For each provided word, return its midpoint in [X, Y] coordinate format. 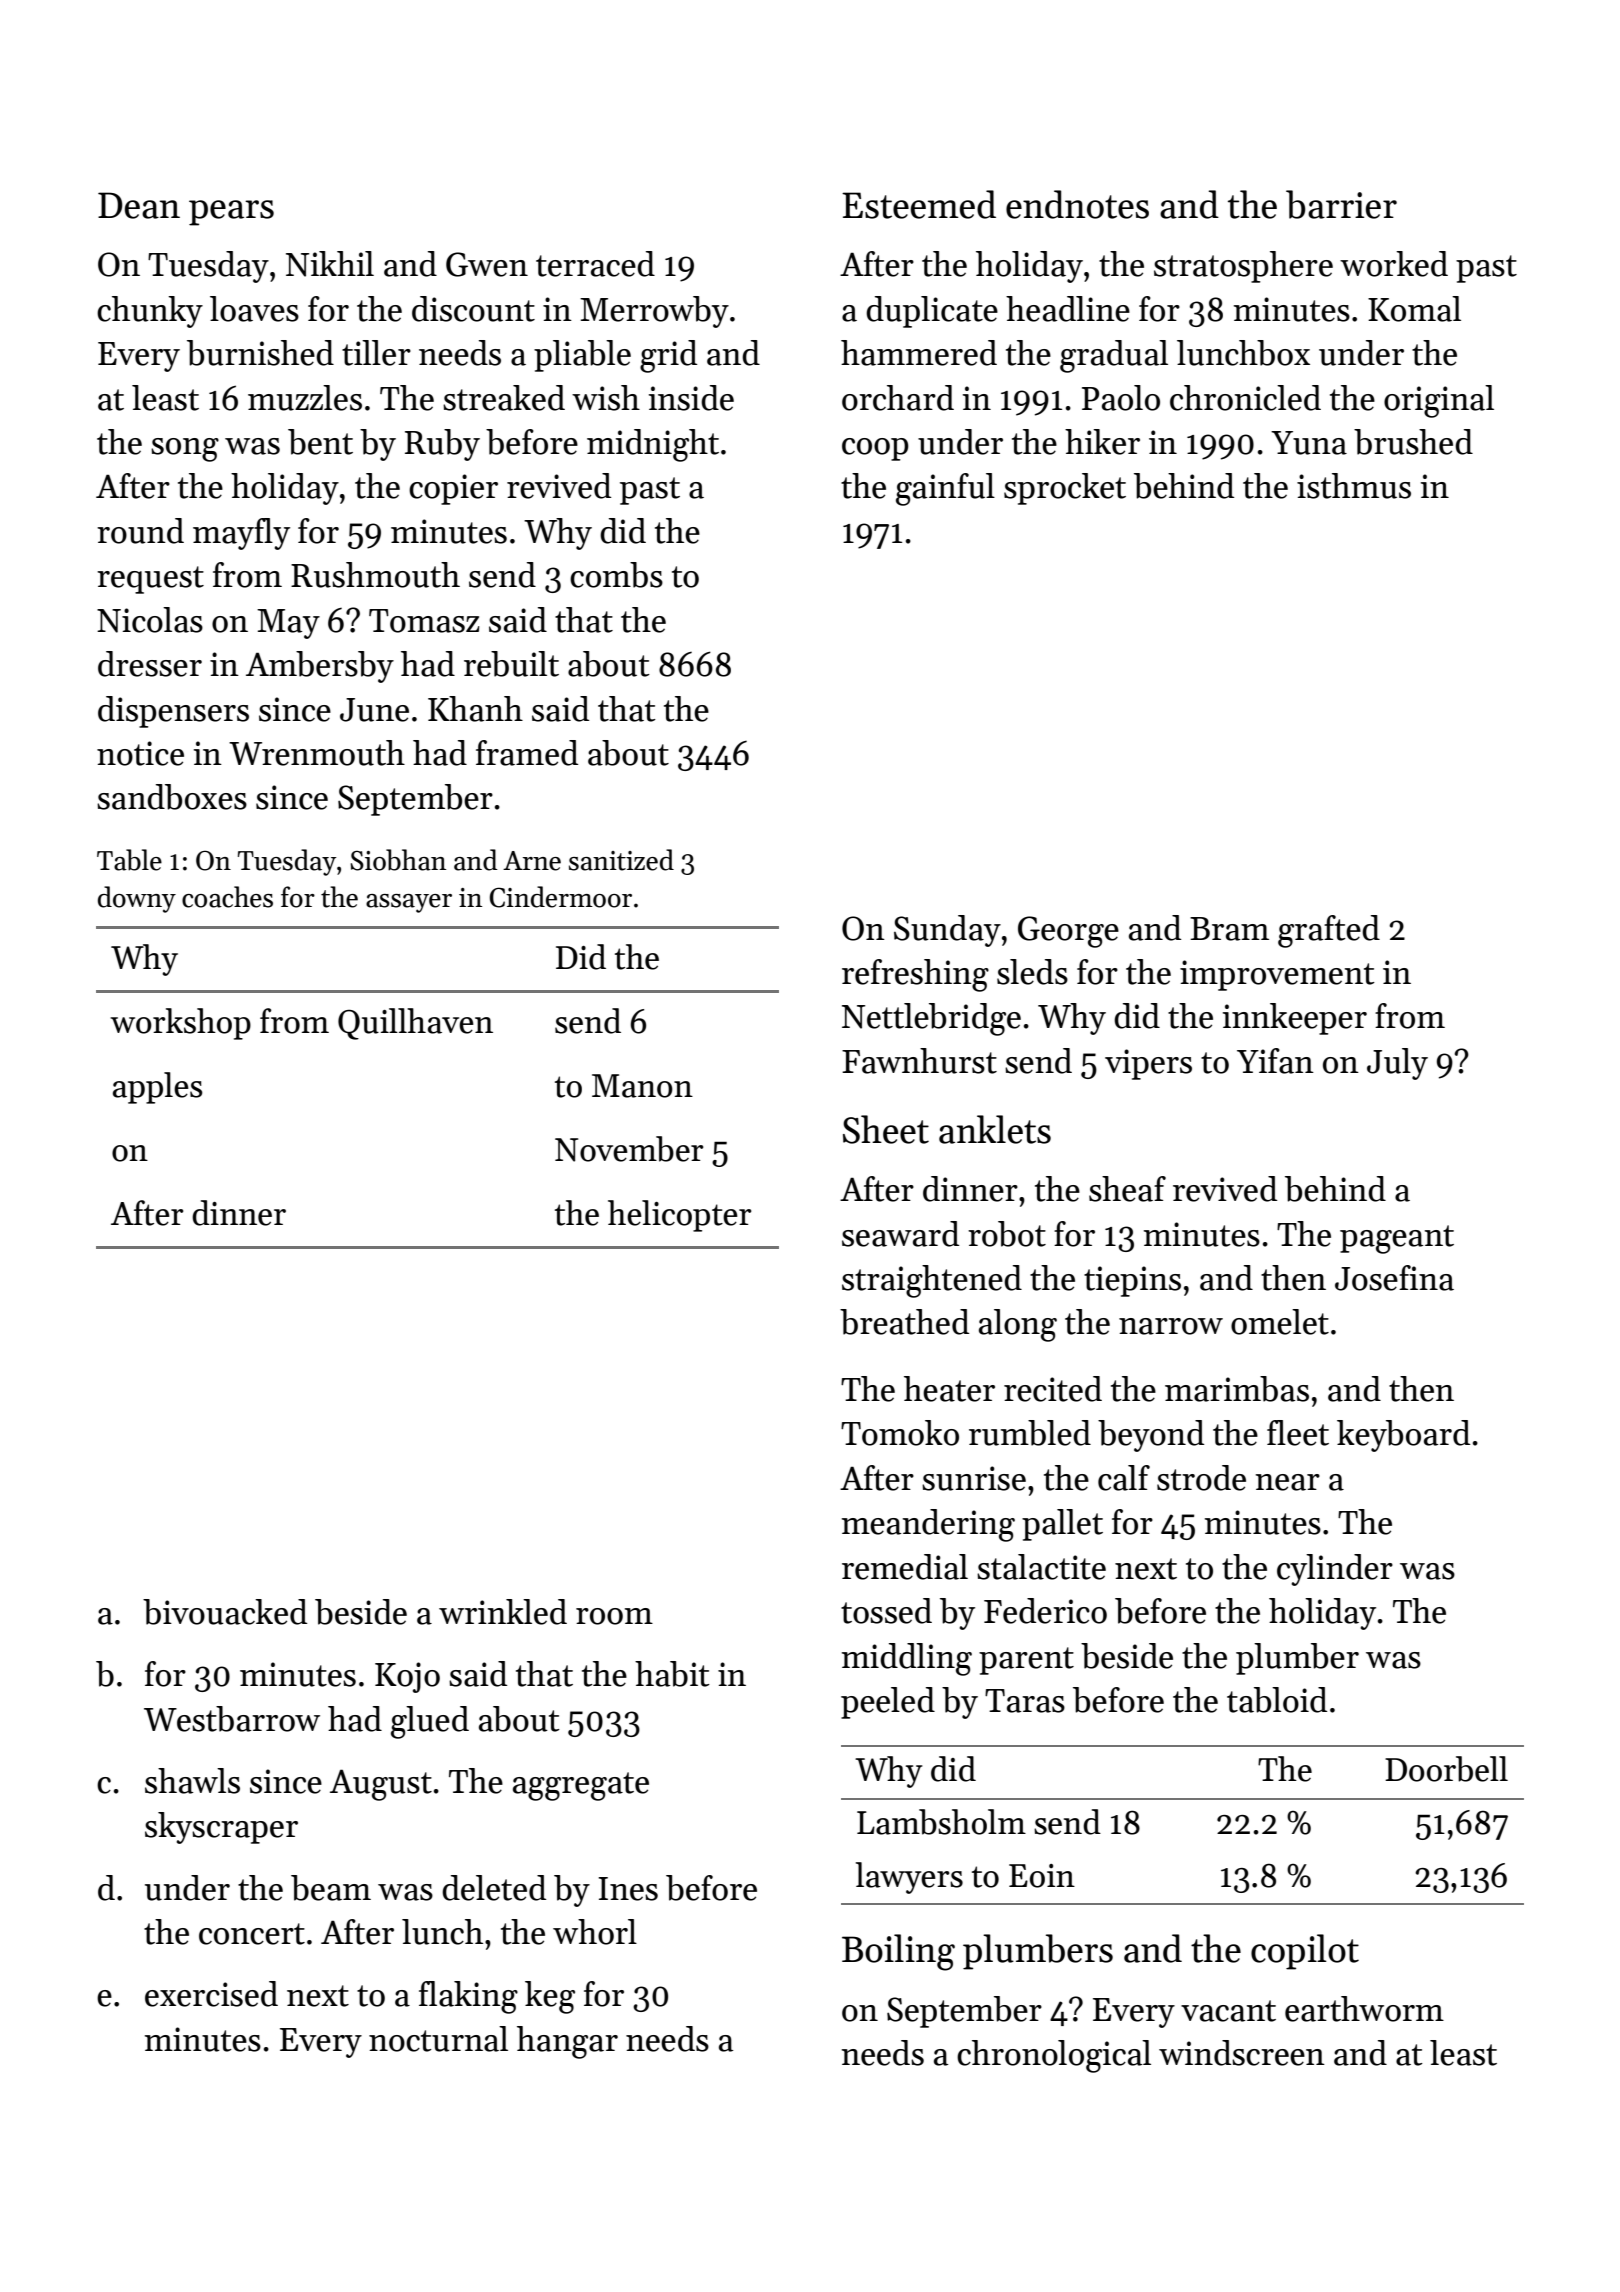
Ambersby [320, 667]
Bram [1229, 929]
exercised [211, 1994]
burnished [260, 353]
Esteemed [919, 204]
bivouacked [225, 1612]
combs [616, 575]
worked [1394, 264]
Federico [1045, 1611]
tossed [886, 1611]
